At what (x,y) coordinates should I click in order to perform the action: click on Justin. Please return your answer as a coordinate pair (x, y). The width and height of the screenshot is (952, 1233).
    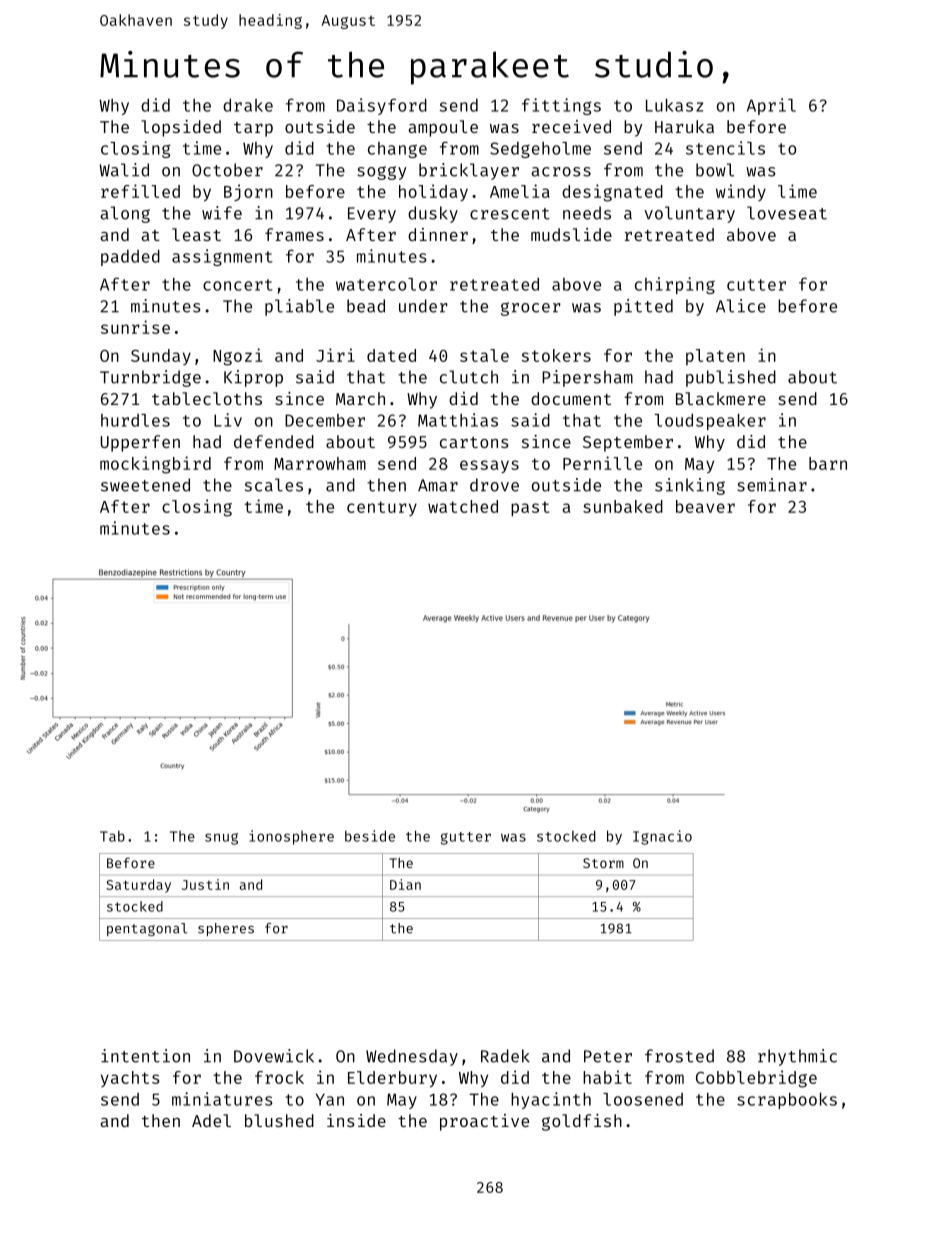
    Looking at the image, I should click on (205, 884).
